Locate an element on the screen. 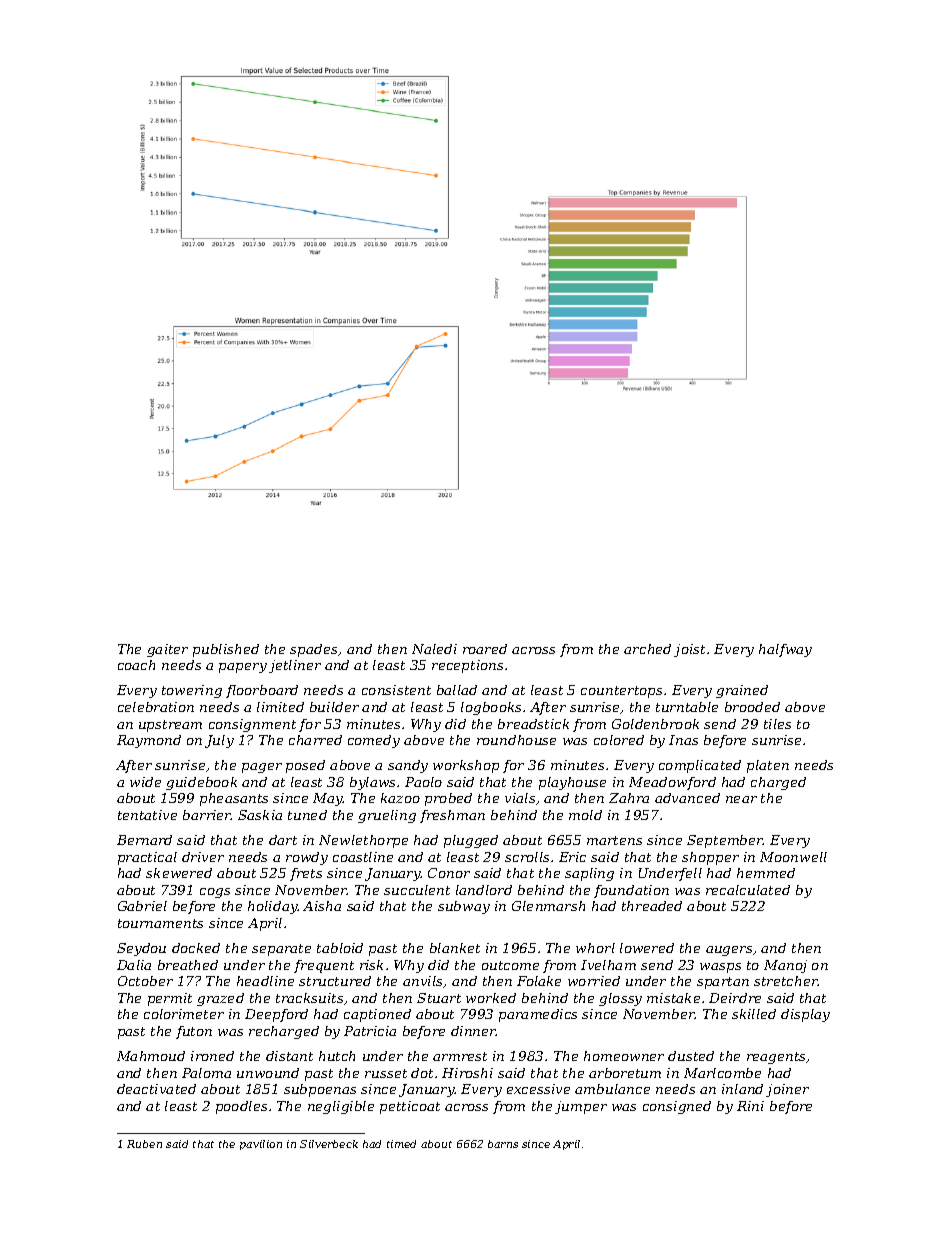 The image size is (952, 1233). papery is located at coordinates (243, 668).
